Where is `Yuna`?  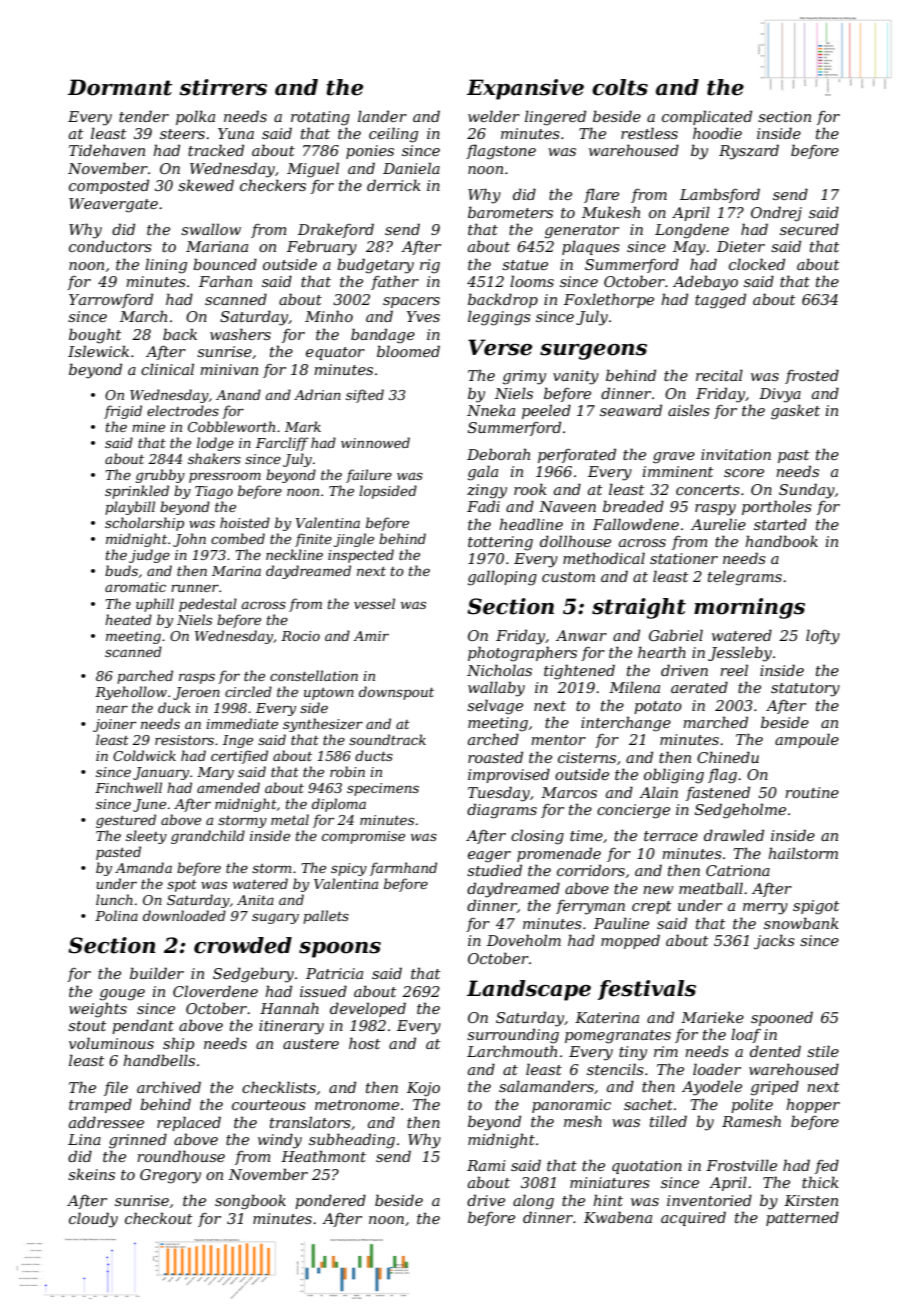
Yuna is located at coordinates (236, 133).
